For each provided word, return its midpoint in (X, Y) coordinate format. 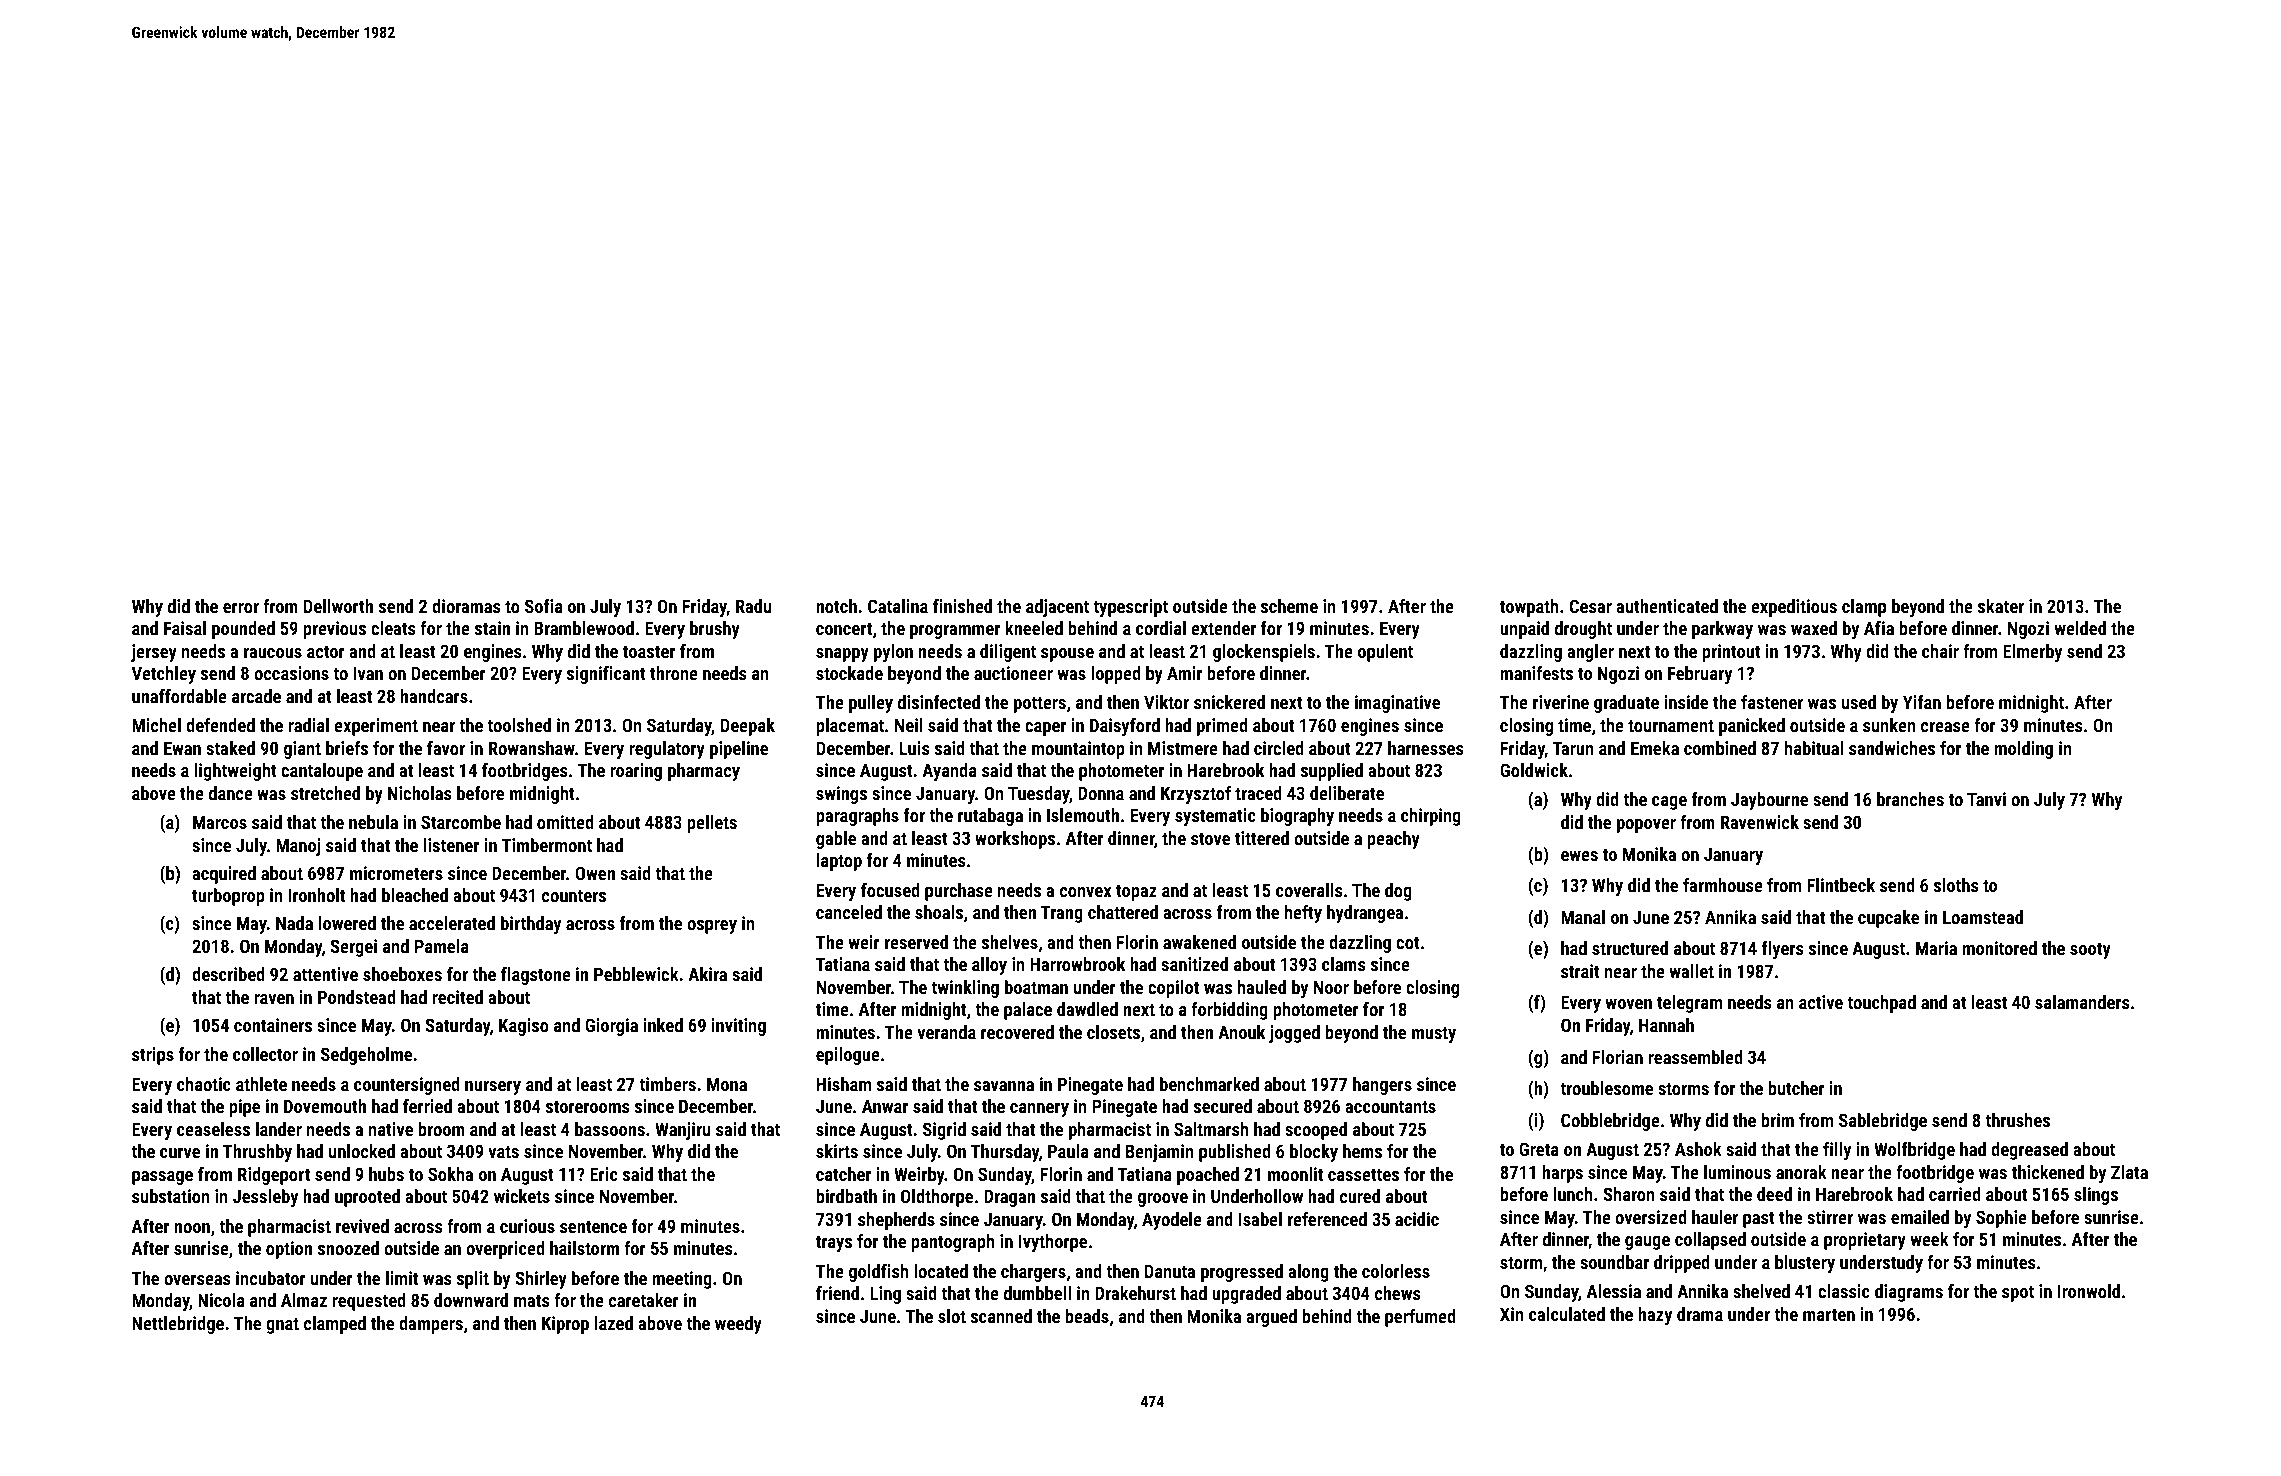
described (228, 974)
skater (2001, 606)
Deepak (748, 727)
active (1821, 1002)
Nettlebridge (178, 1325)
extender (1223, 628)
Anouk (1241, 1032)
